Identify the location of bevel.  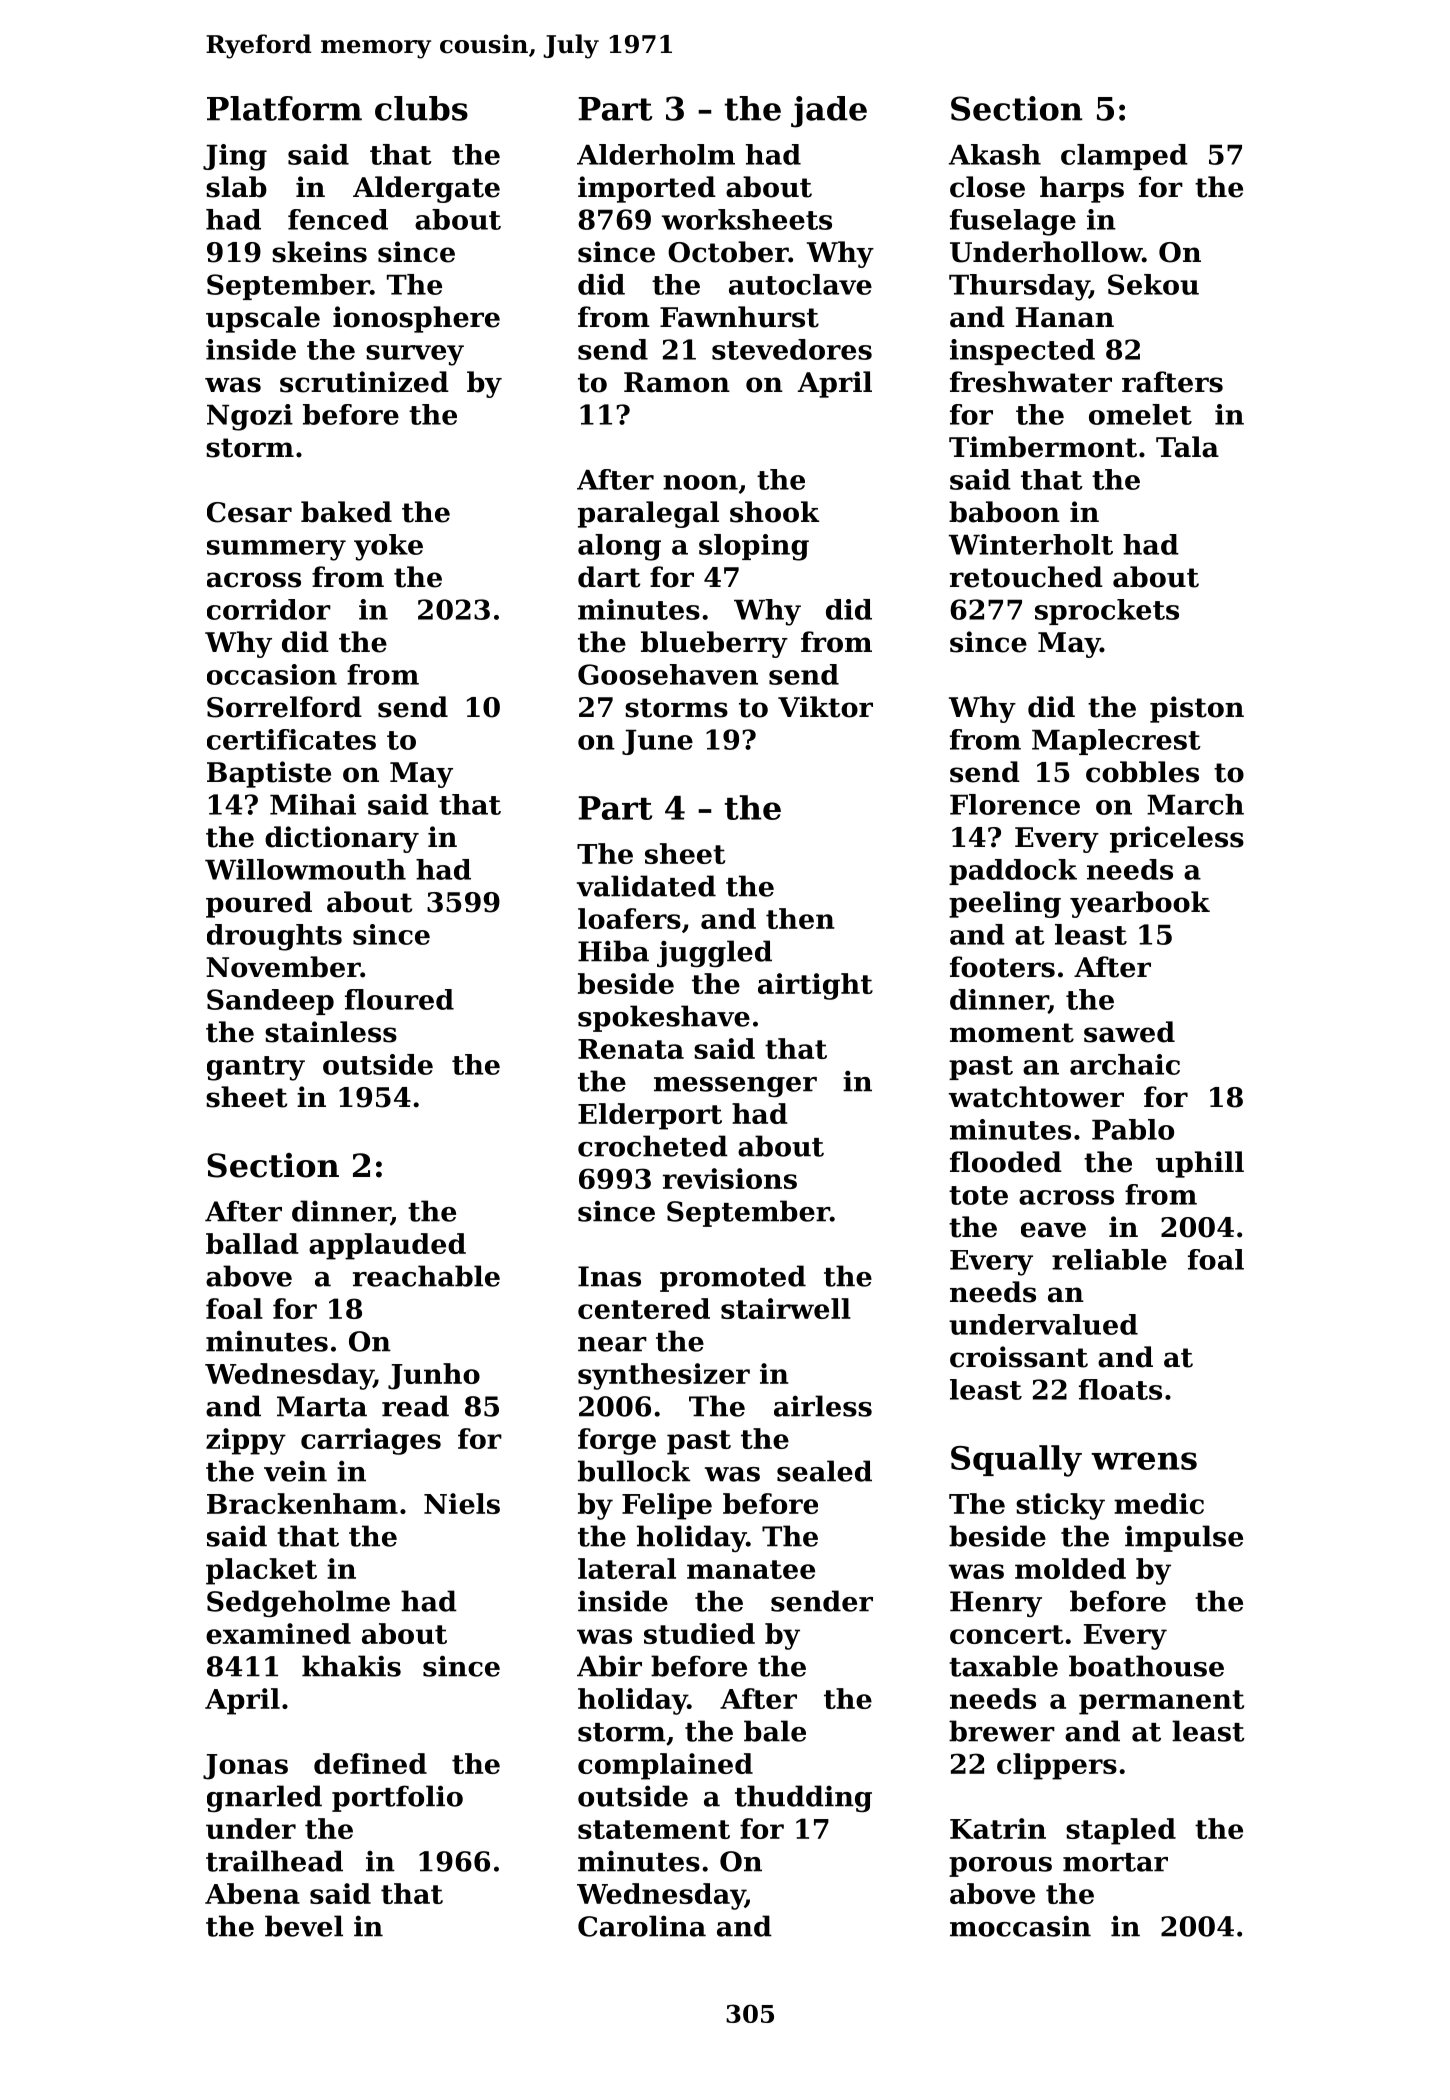
(304, 1926).
